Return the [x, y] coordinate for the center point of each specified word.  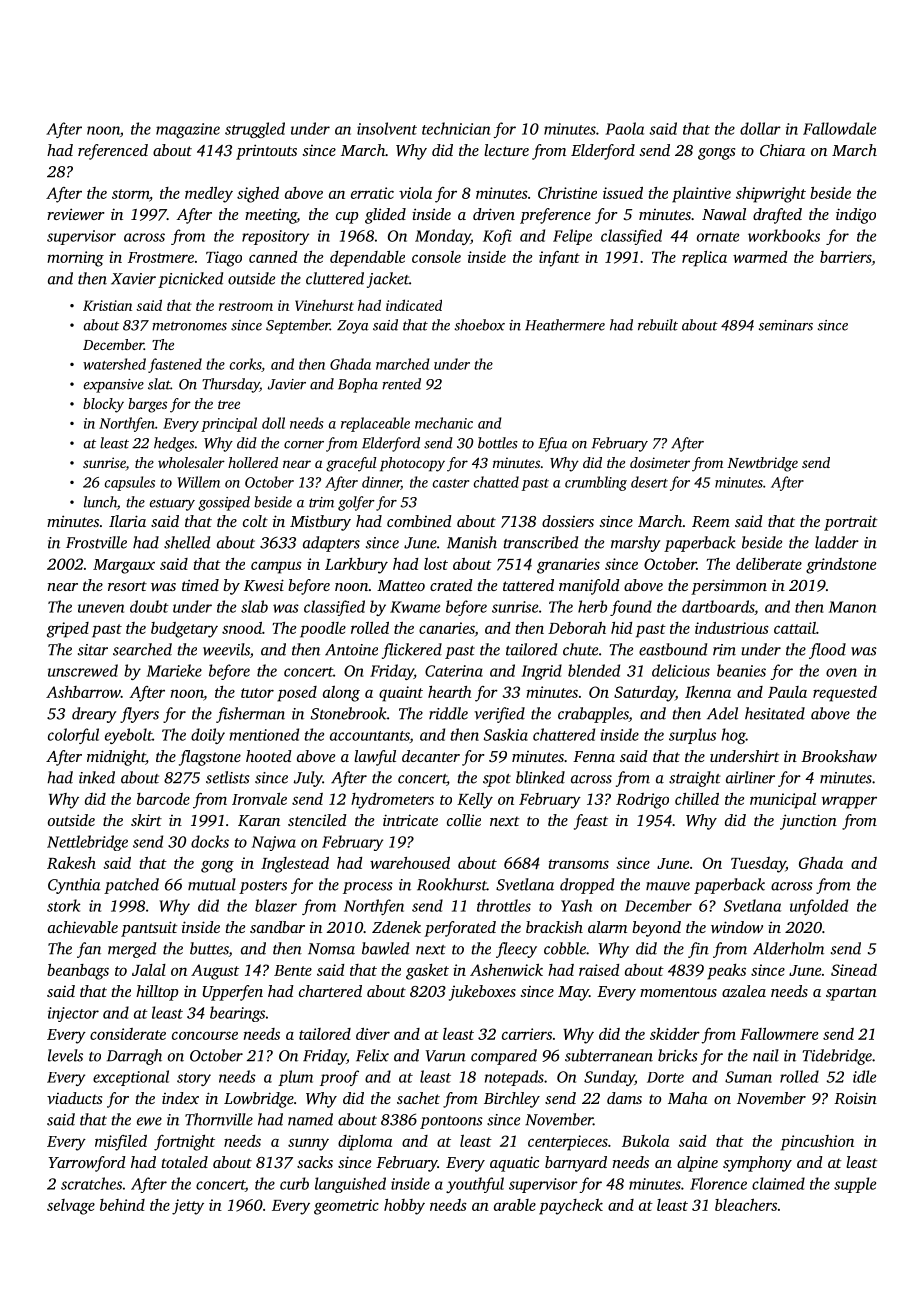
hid [621, 628]
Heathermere [565, 325]
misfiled [121, 1143]
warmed [760, 257]
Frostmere [161, 257]
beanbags [78, 972]
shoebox [480, 325]
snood [242, 628]
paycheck [571, 1207]
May [573, 993]
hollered [253, 462]
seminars [786, 325]
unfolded [819, 907]
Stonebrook [349, 713]
